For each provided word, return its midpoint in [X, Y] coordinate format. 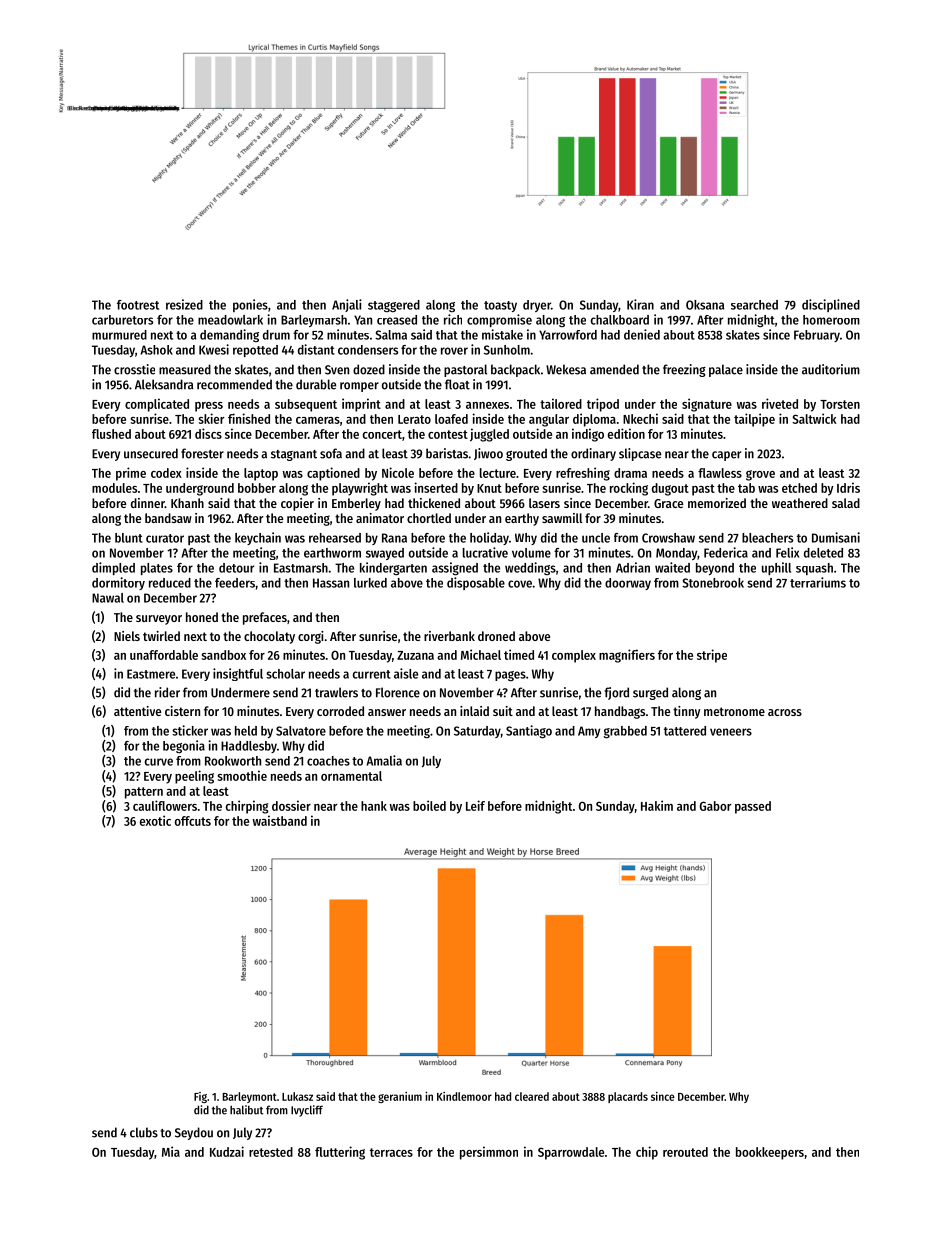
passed [753, 807]
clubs [144, 1132]
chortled [429, 518]
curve [159, 762]
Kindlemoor [464, 1096]
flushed [111, 434]
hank [374, 806]
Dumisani [836, 537]
